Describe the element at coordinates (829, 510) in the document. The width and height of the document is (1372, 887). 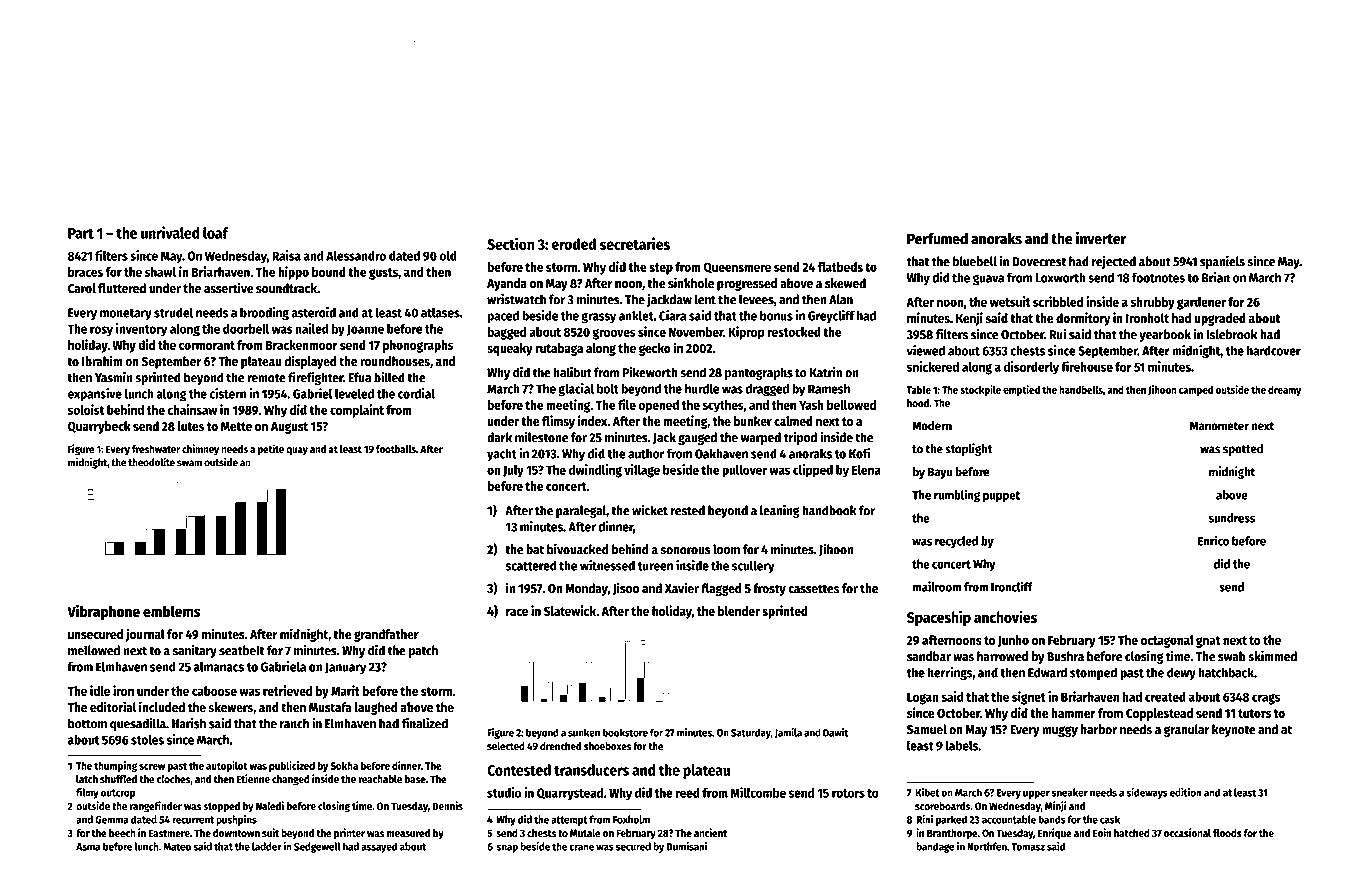
I see `handbook` at that location.
